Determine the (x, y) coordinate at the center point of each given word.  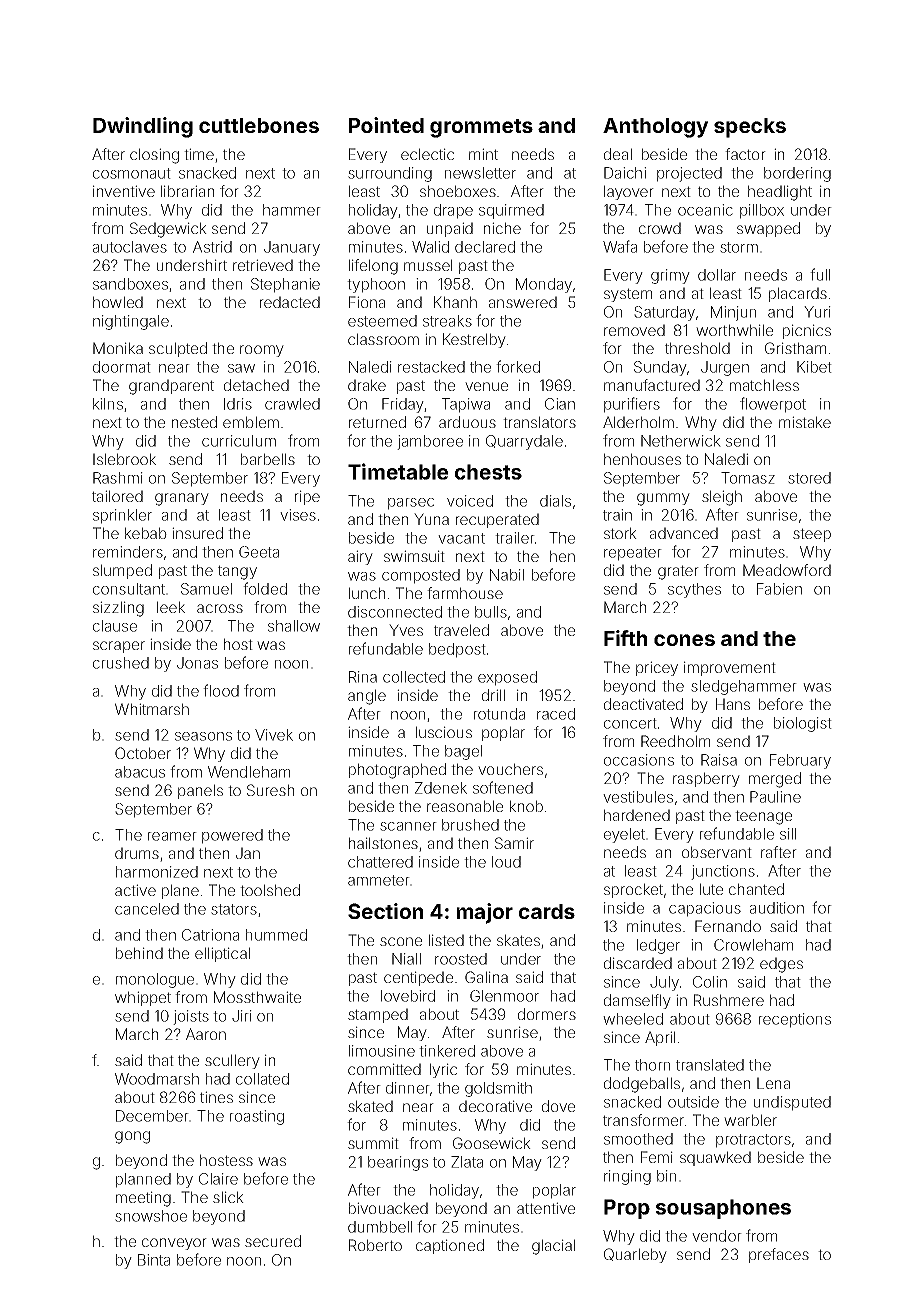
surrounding (390, 174)
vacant (461, 538)
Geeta (259, 552)
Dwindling (143, 127)
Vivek (274, 735)
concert (630, 723)
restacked (431, 367)
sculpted (178, 349)
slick (228, 1197)
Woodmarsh (157, 1079)
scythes (694, 590)
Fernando (728, 926)
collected (414, 677)
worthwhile (734, 330)
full (820, 274)
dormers (547, 1014)
